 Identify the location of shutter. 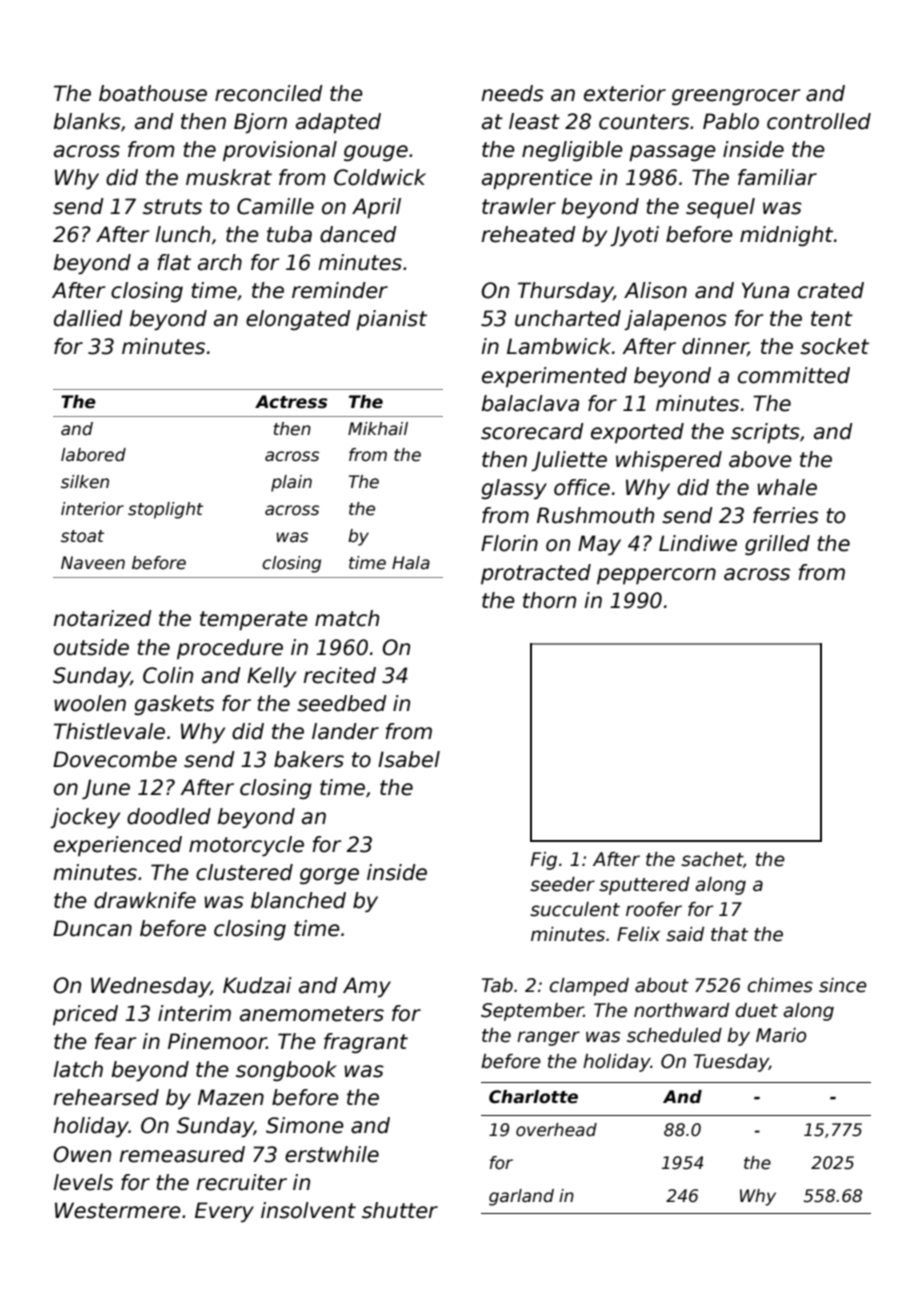
(400, 1210).
